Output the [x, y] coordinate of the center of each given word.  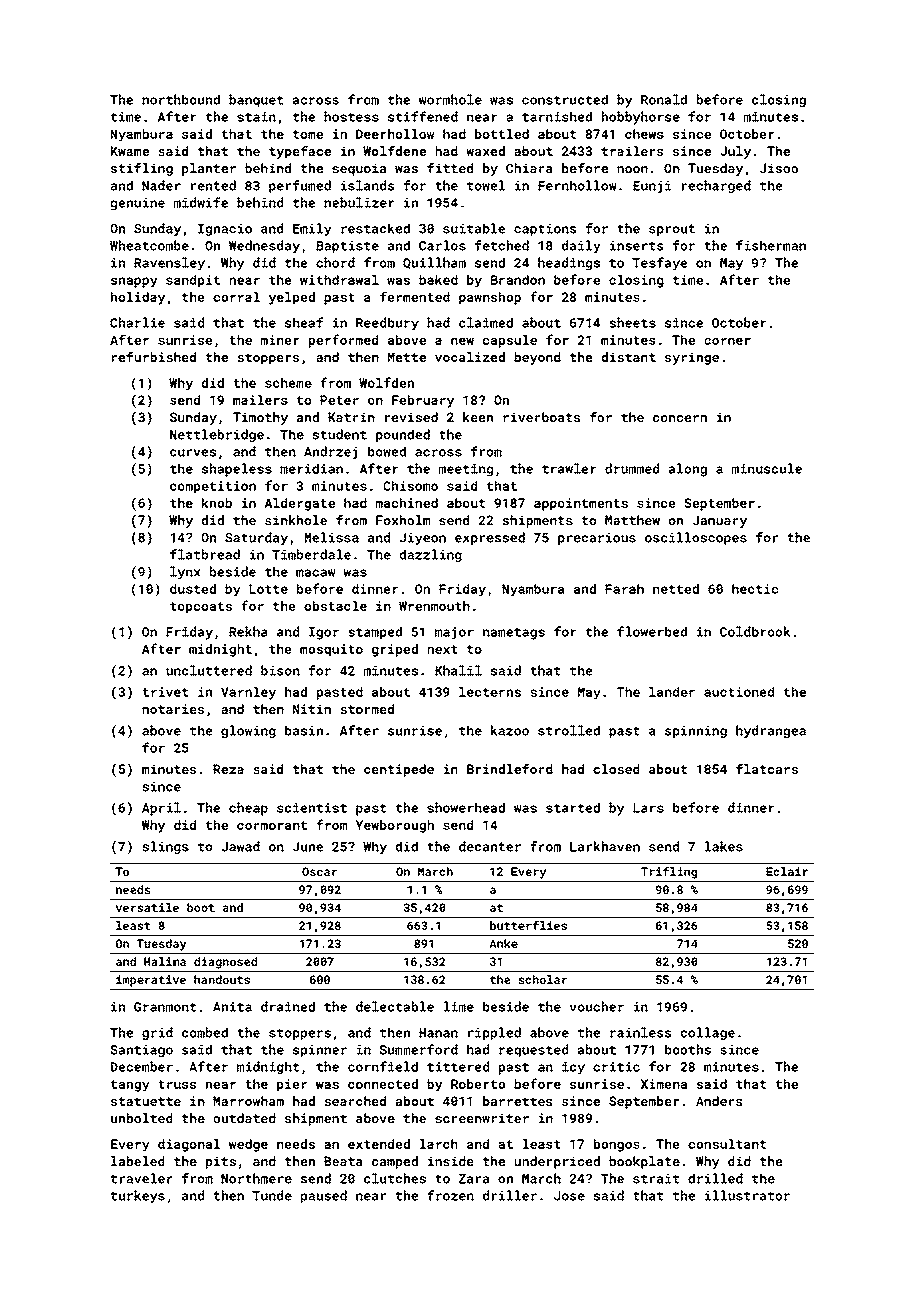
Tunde [272, 1195]
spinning [696, 731]
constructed [565, 99]
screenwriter [482, 1118]
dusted [193, 589]
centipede [399, 770]
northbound [181, 99]
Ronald [664, 99]
